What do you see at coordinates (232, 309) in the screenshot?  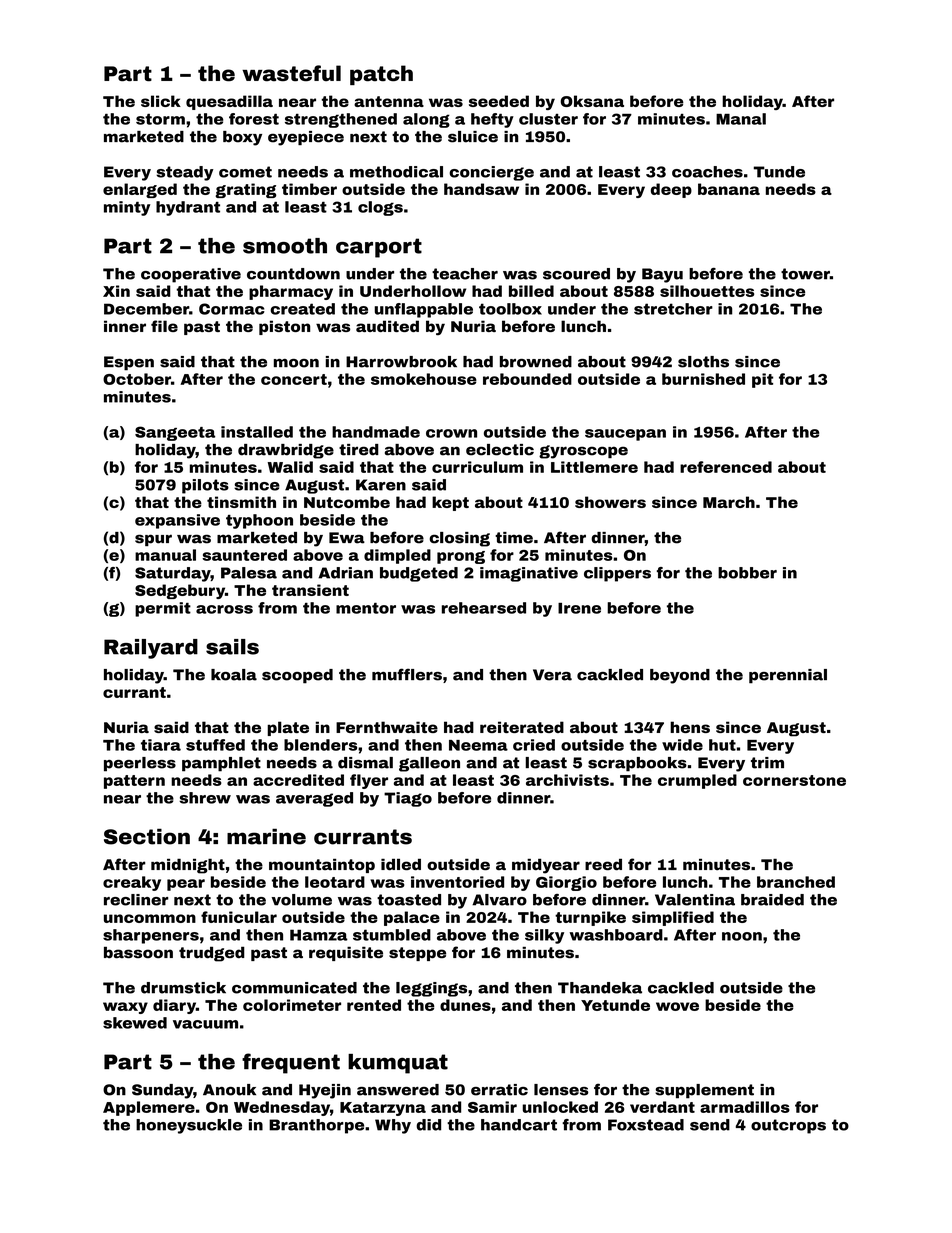 I see `Cormac` at bounding box center [232, 309].
